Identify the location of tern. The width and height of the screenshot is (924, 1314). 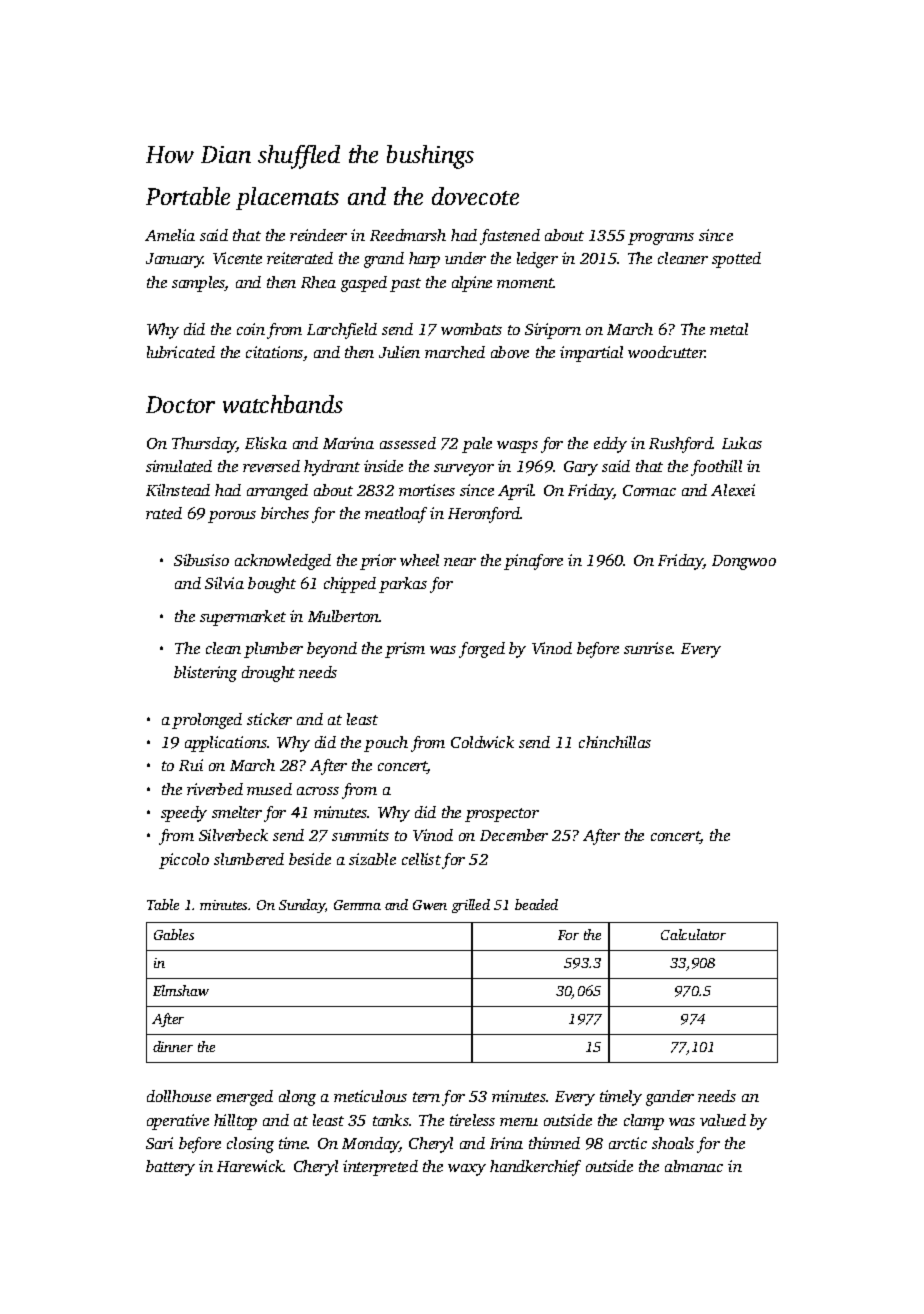
(426, 1097).
